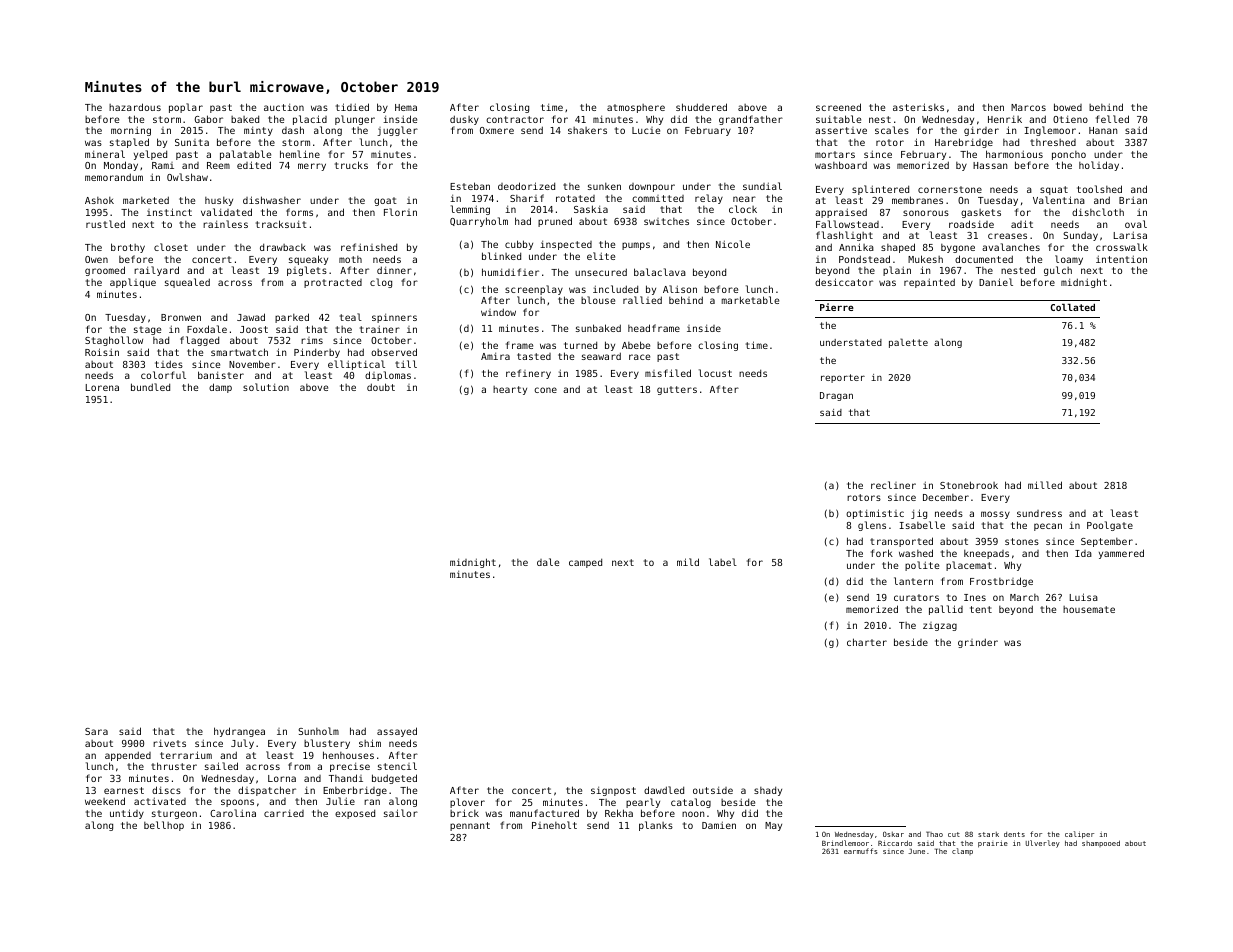  What do you see at coordinates (470, 826) in the screenshot?
I see `pennant` at bounding box center [470, 826].
